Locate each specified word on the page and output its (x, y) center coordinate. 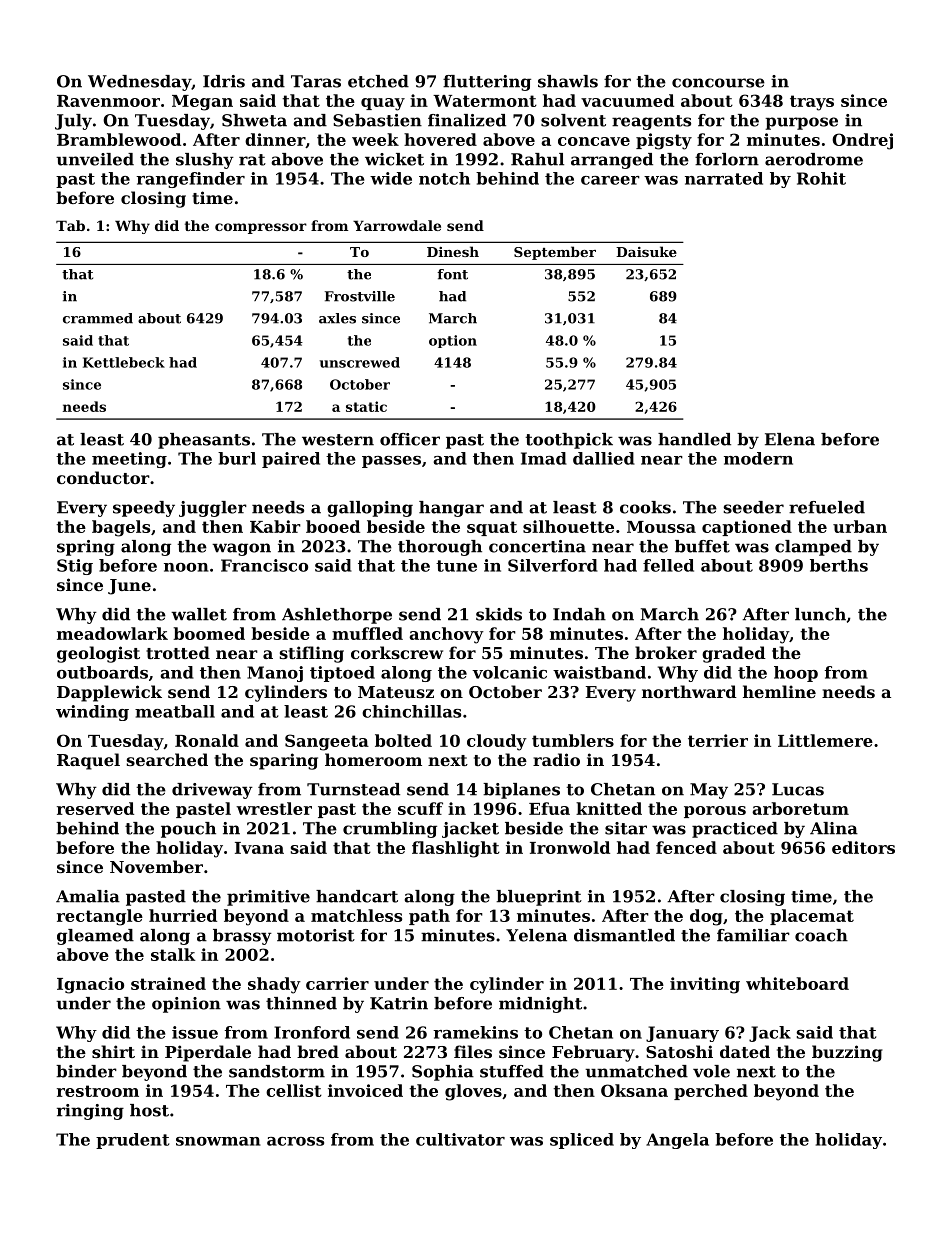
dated (745, 1051)
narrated (724, 178)
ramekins (475, 1032)
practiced (735, 830)
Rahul (537, 159)
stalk (173, 954)
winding (92, 713)
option (453, 341)
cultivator (460, 1139)
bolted (403, 740)
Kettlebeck (124, 362)
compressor (261, 228)
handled (694, 439)
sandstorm (277, 1071)
